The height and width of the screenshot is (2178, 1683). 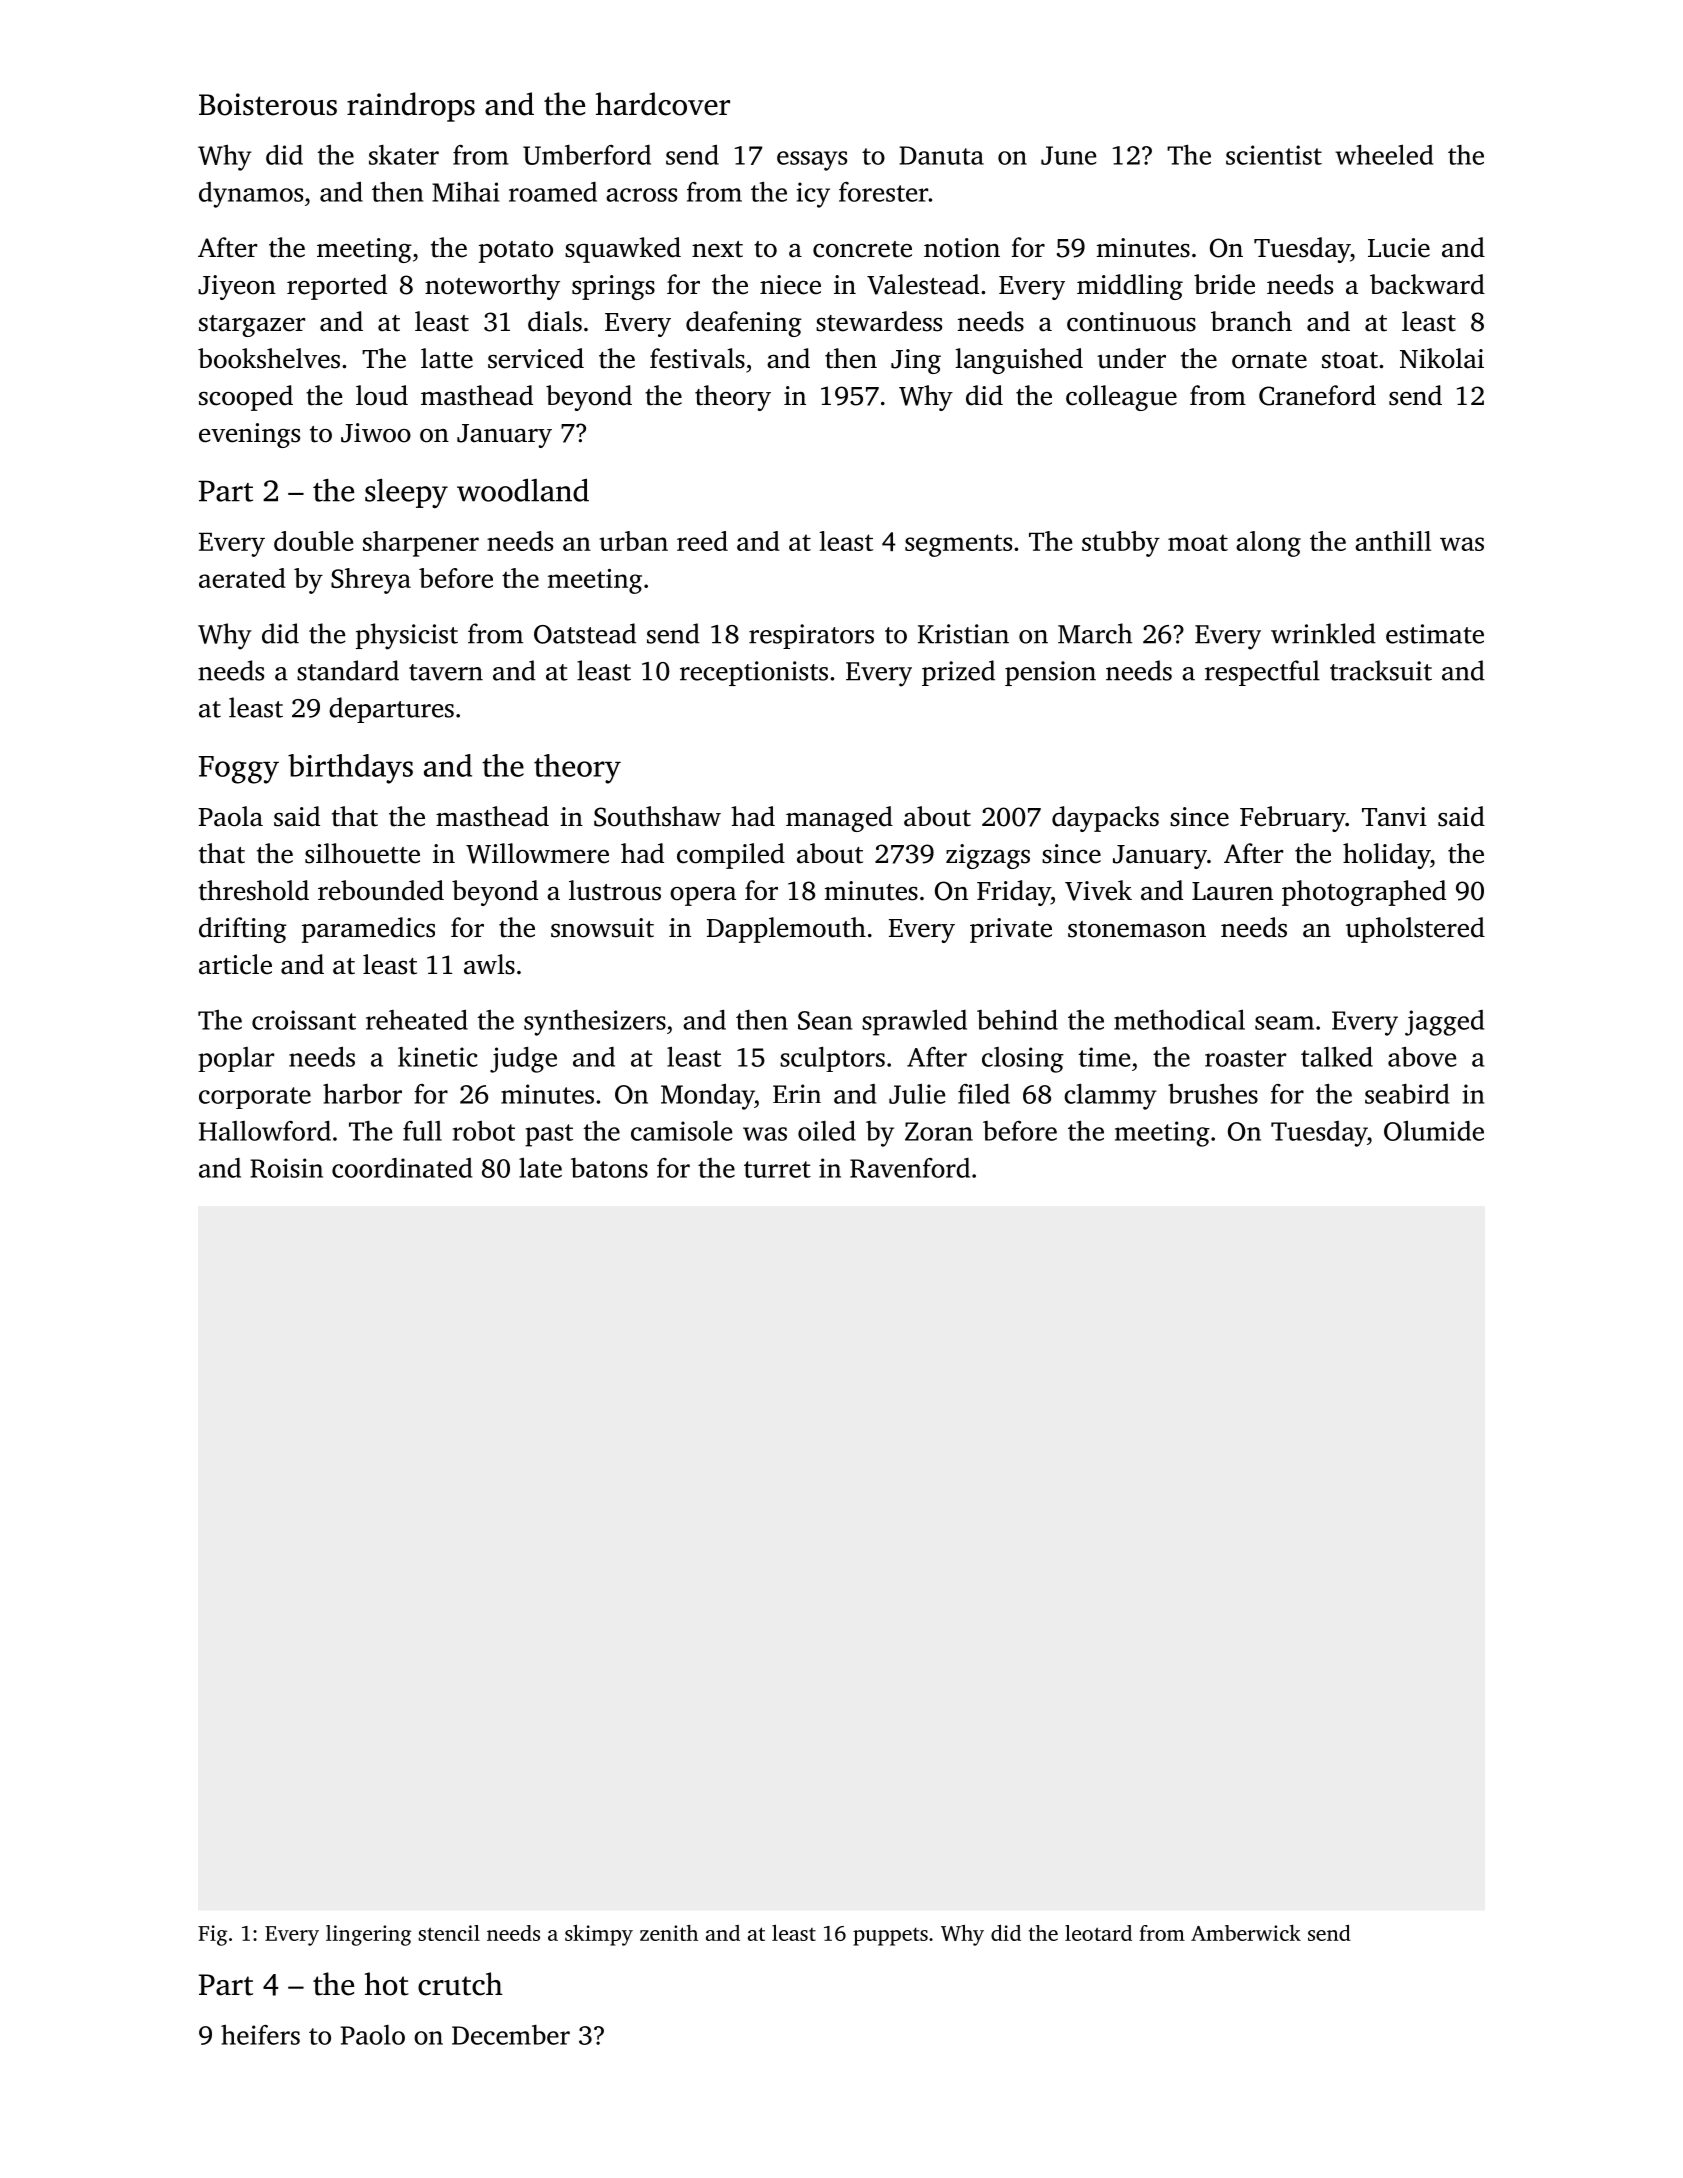 What do you see at coordinates (1434, 1131) in the screenshot?
I see `Olumide` at bounding box center [1434, 1131].
